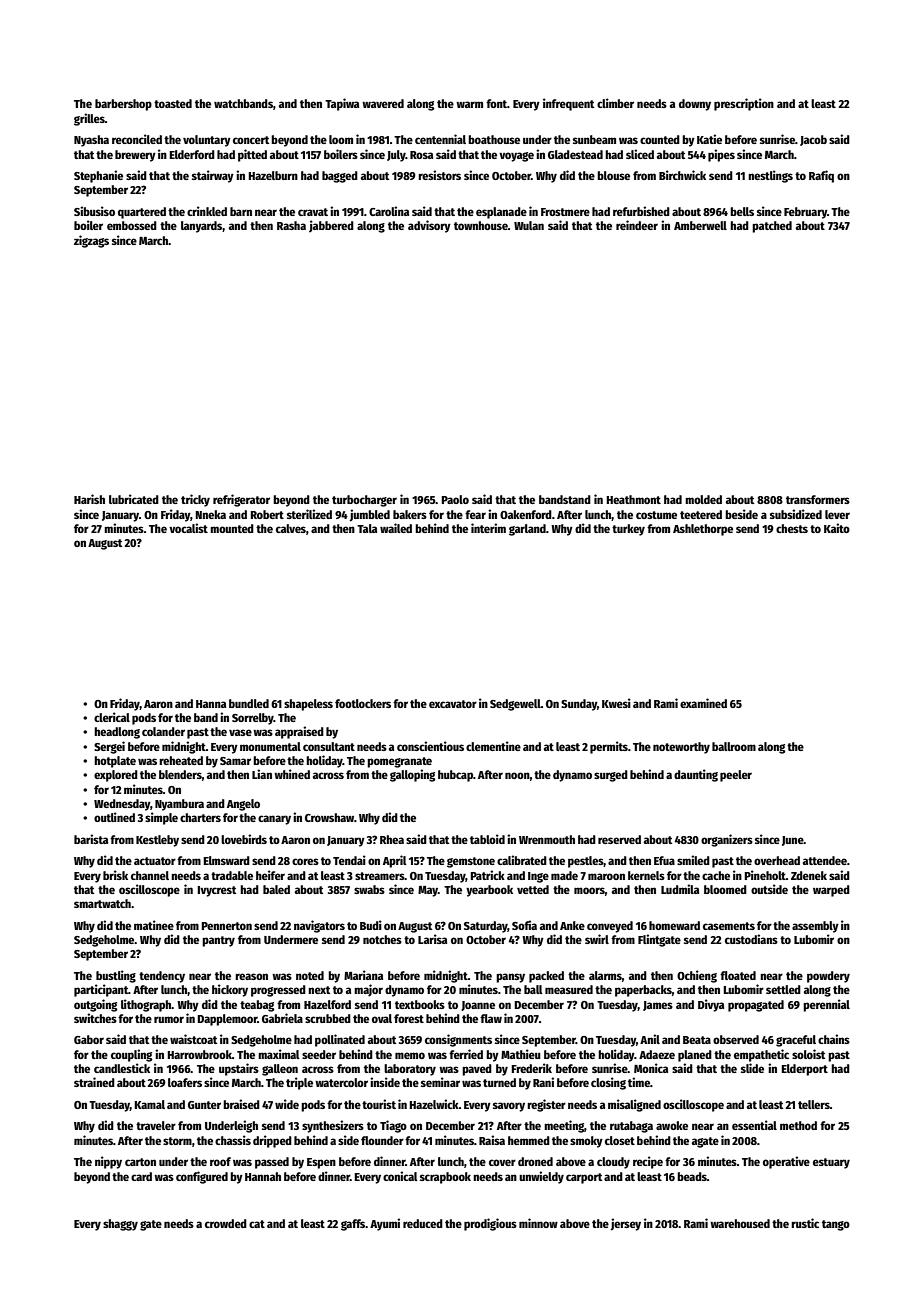 The image size is (924, 1308). What do you see at coordinates (132, 225) in the page?
I see `embossed` at bounding box center [132, 225].
